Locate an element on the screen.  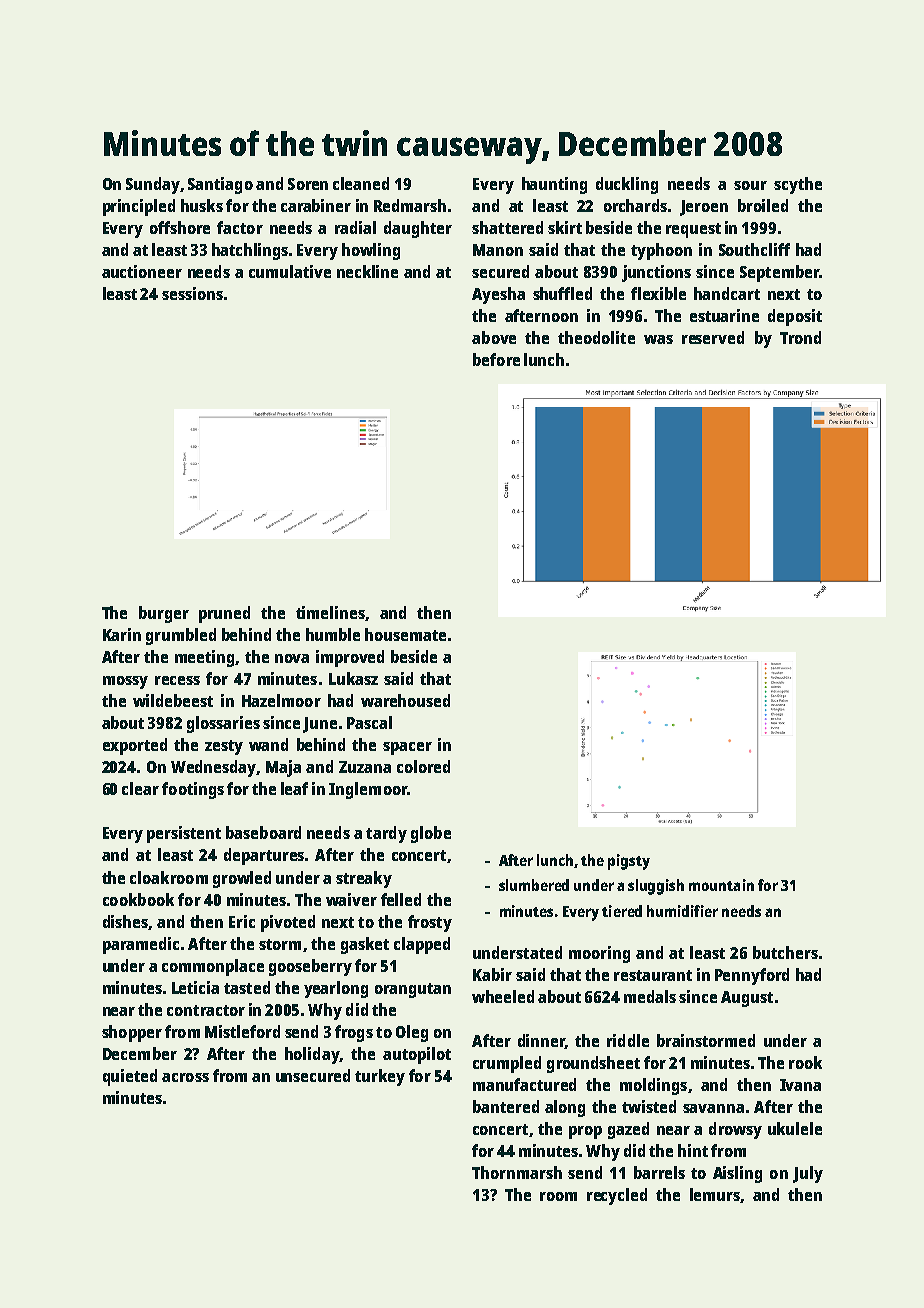
lemurs is located at coordinates (715, 1194).
